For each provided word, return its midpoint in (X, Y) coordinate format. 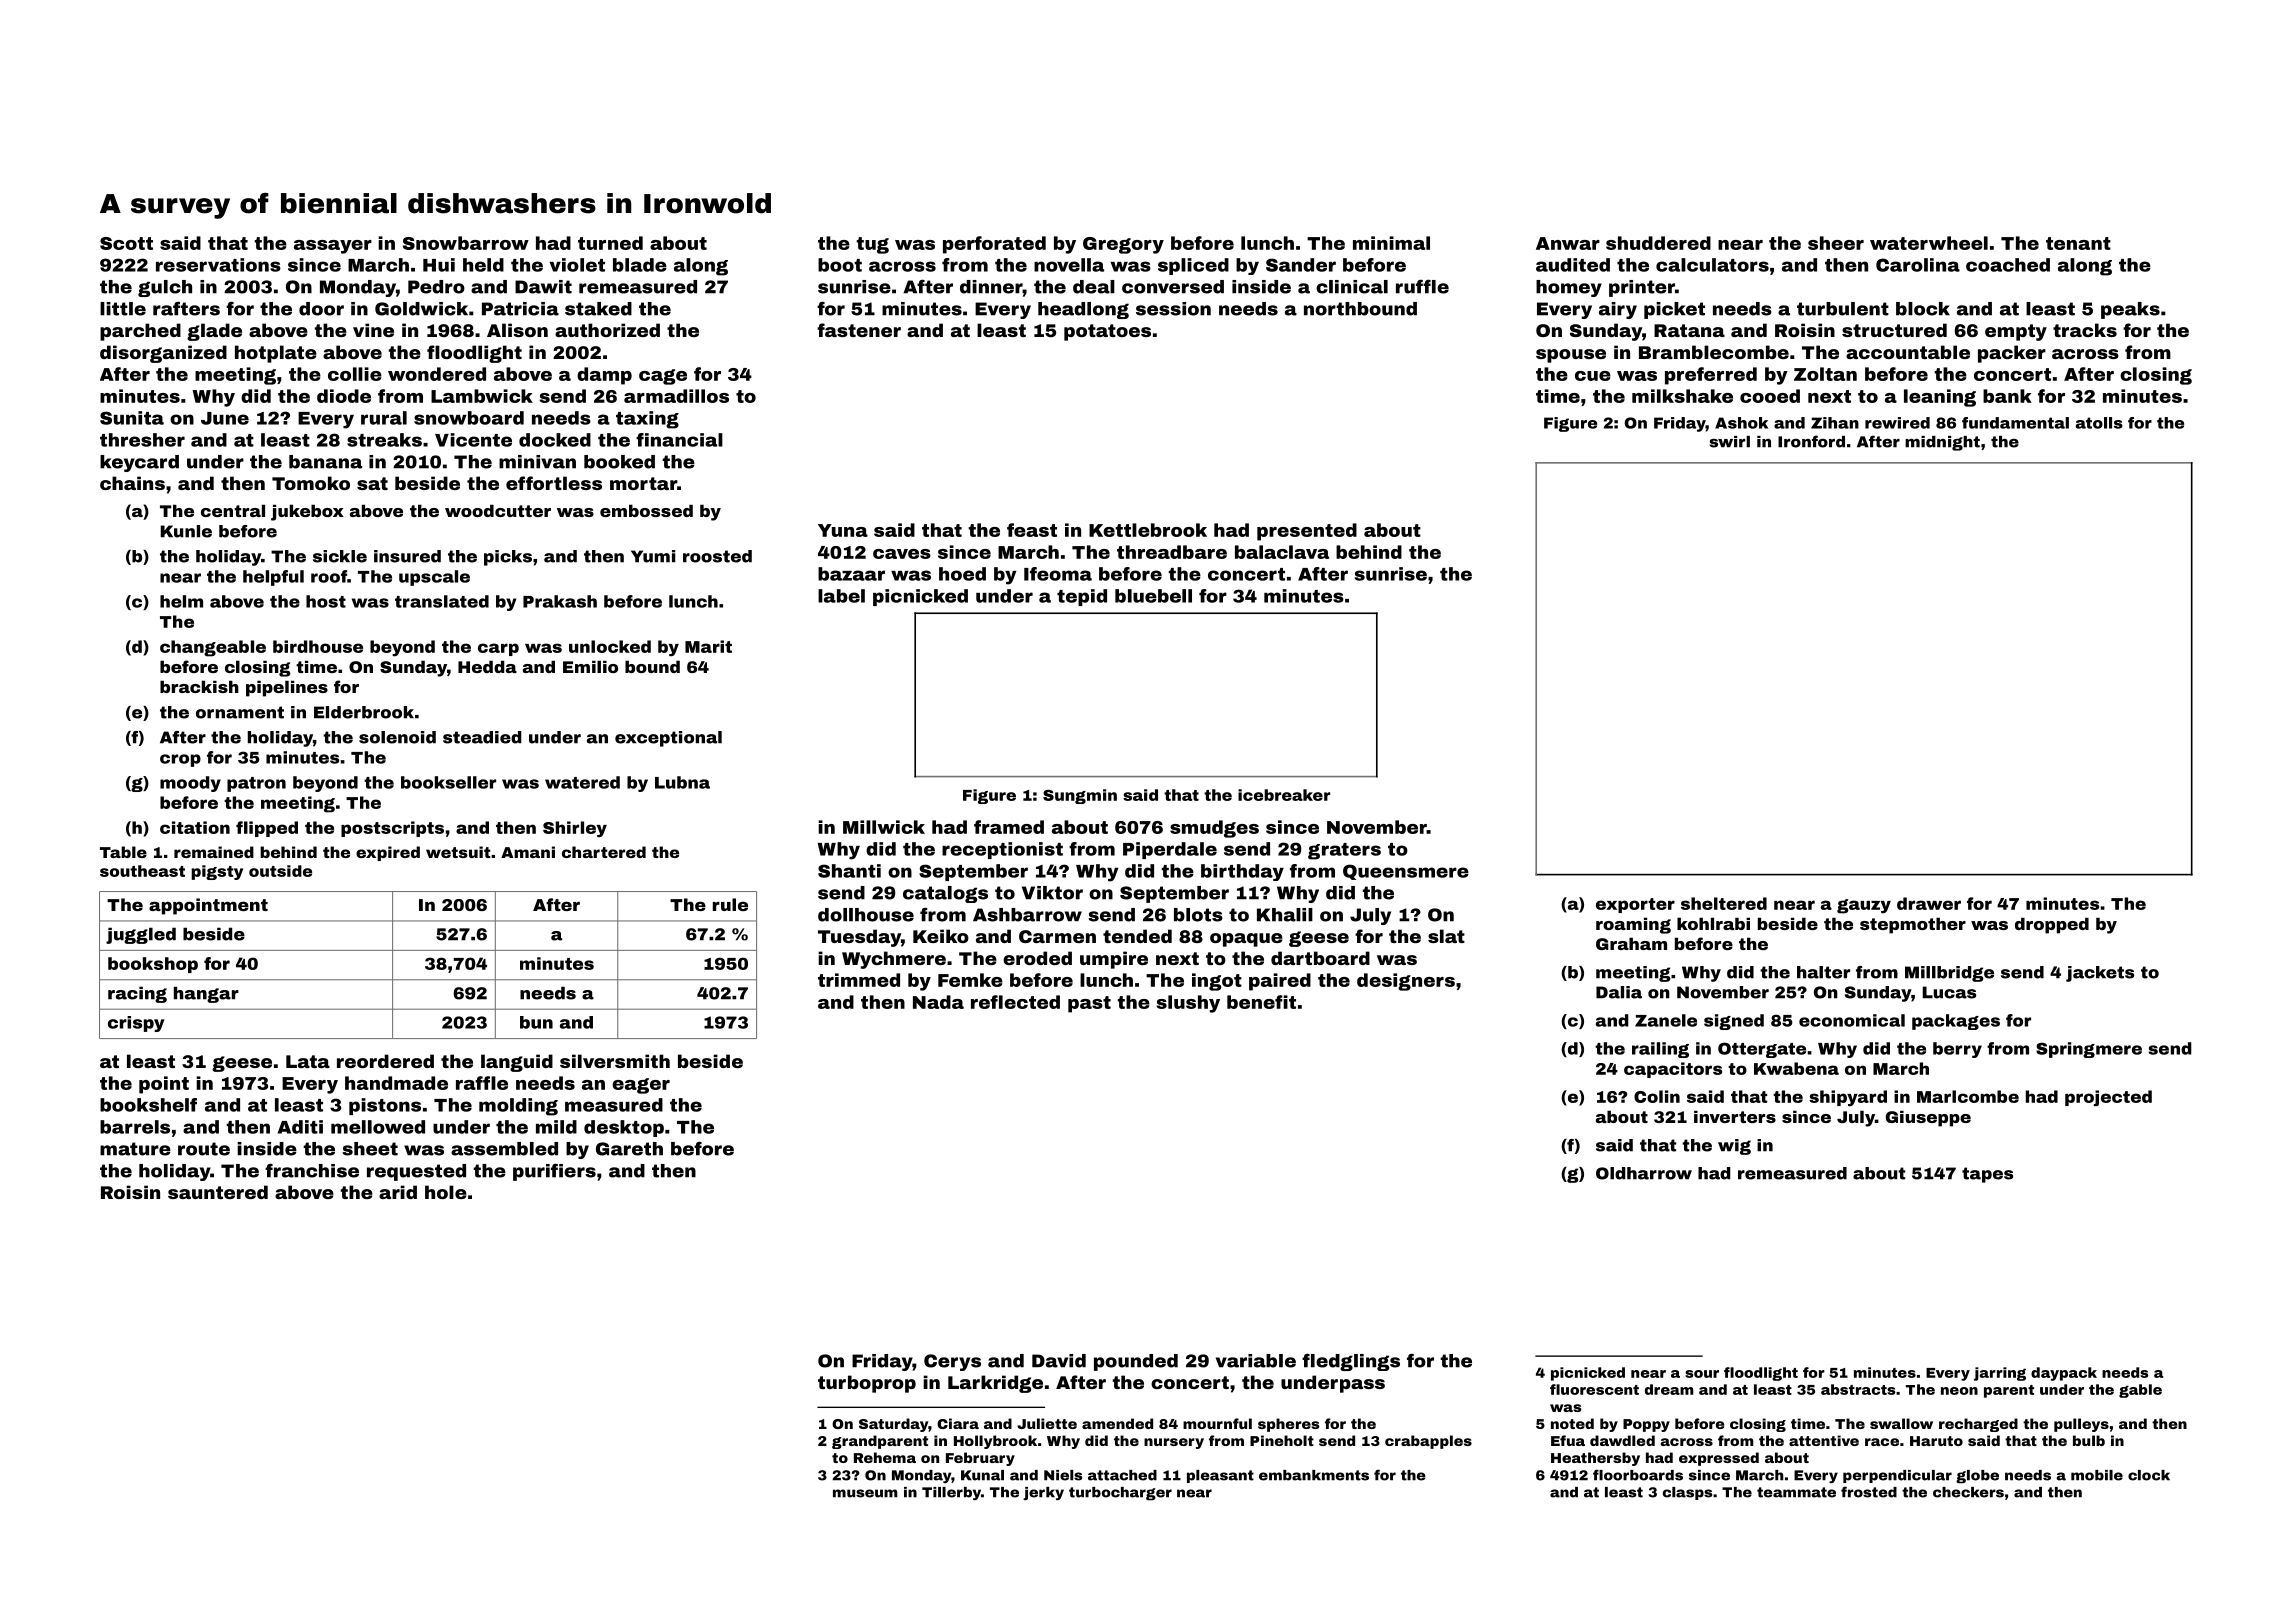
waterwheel (1929, 243)
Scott (126, 243)
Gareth (629, 1149)
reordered (385, 1061)
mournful (1217, 1423)
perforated (994, 245)
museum (865, 1493)
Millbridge (1949, 974)
